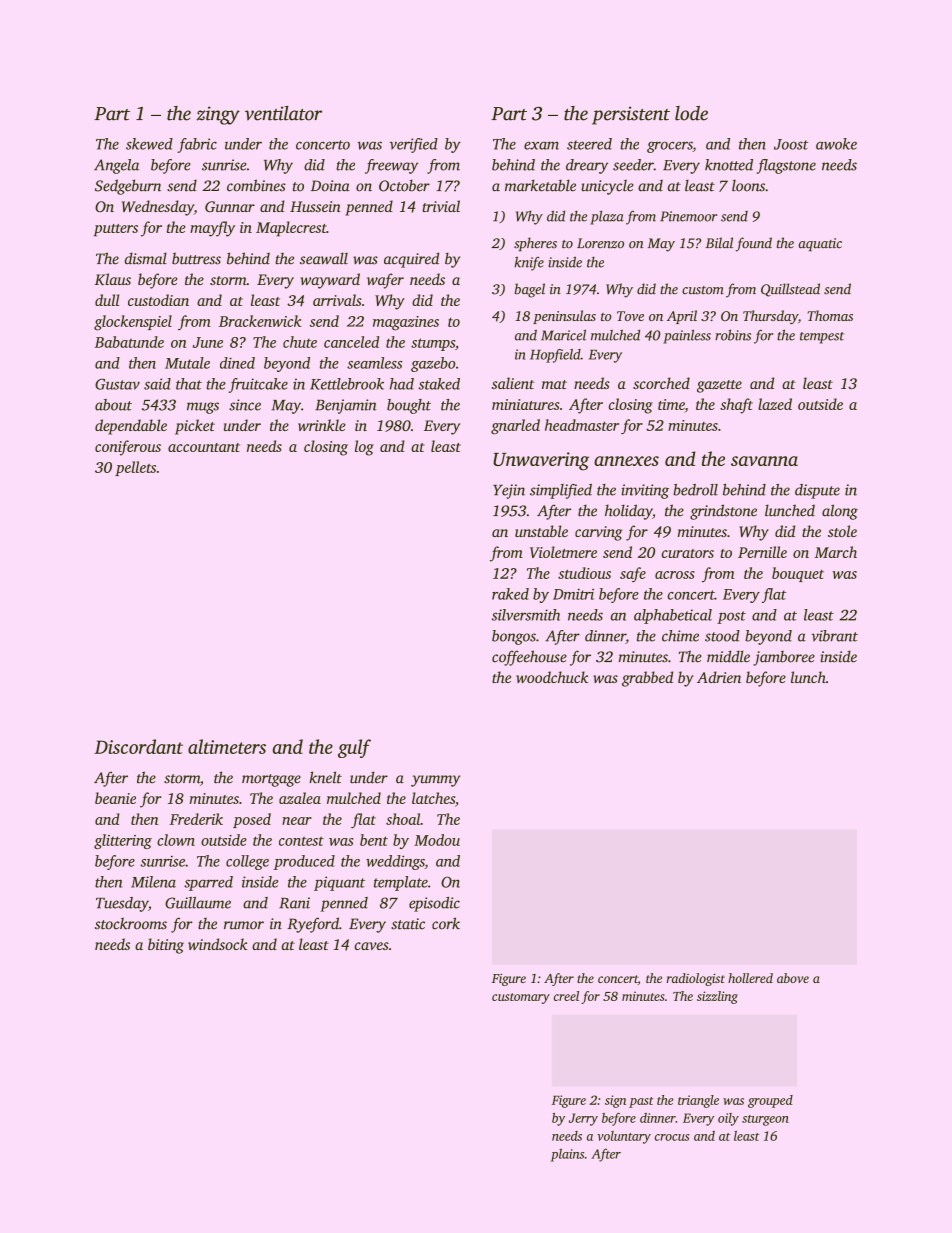 The width and height of the page is (952, 1233). I want to click on pellets, so click(135, 468).
